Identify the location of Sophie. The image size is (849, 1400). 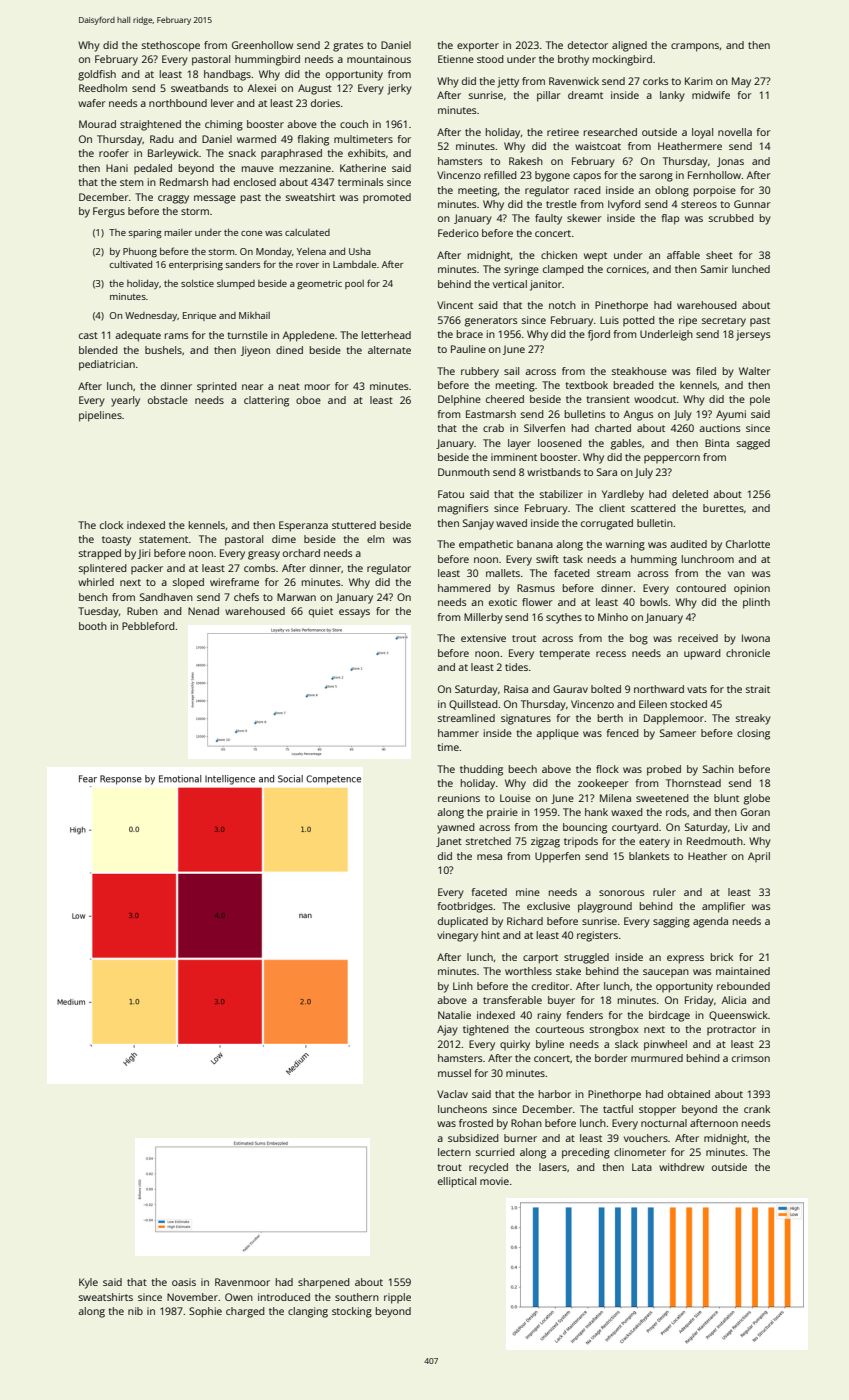
(205, 1312).
